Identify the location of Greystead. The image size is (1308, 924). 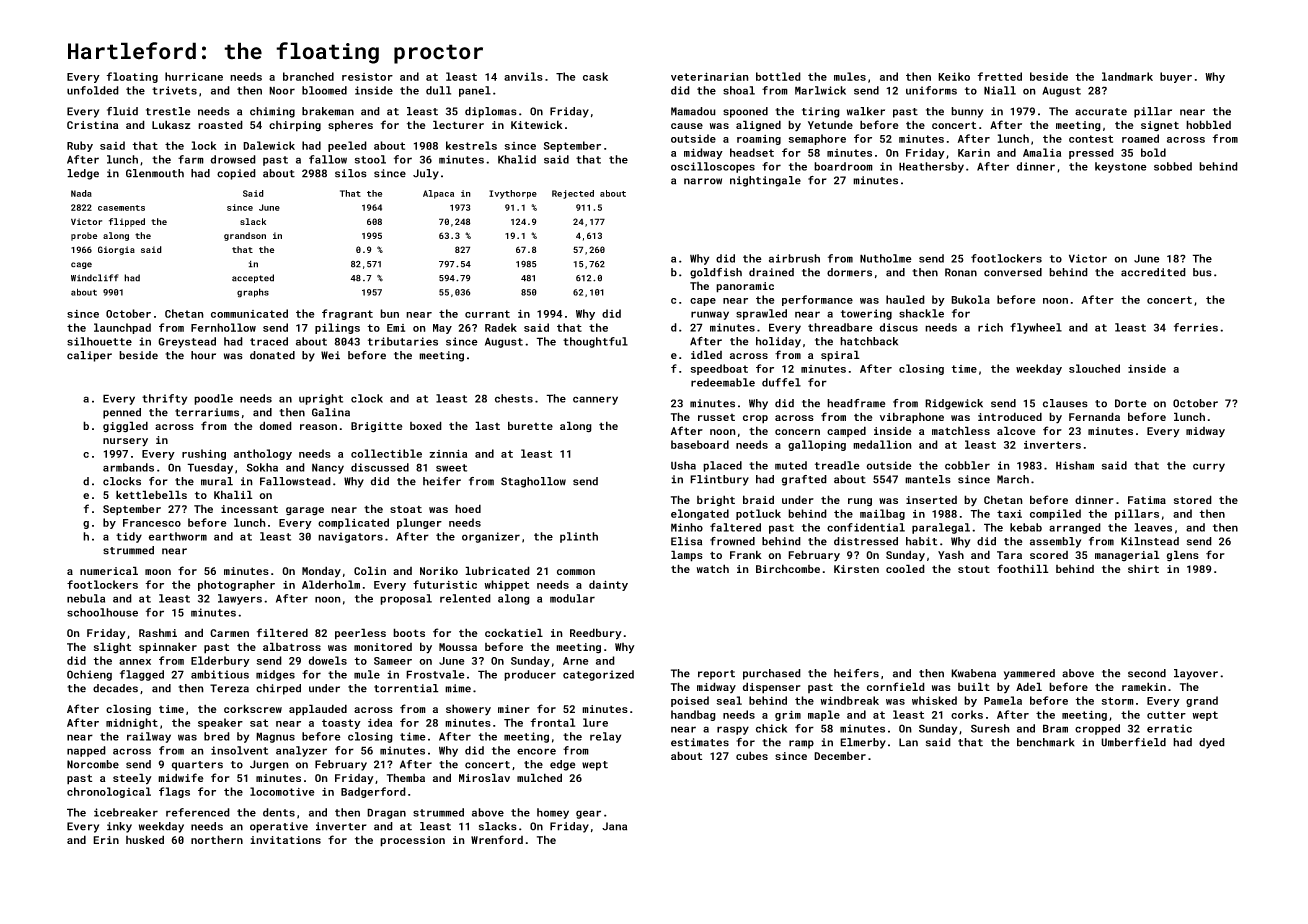
(187, 342).
